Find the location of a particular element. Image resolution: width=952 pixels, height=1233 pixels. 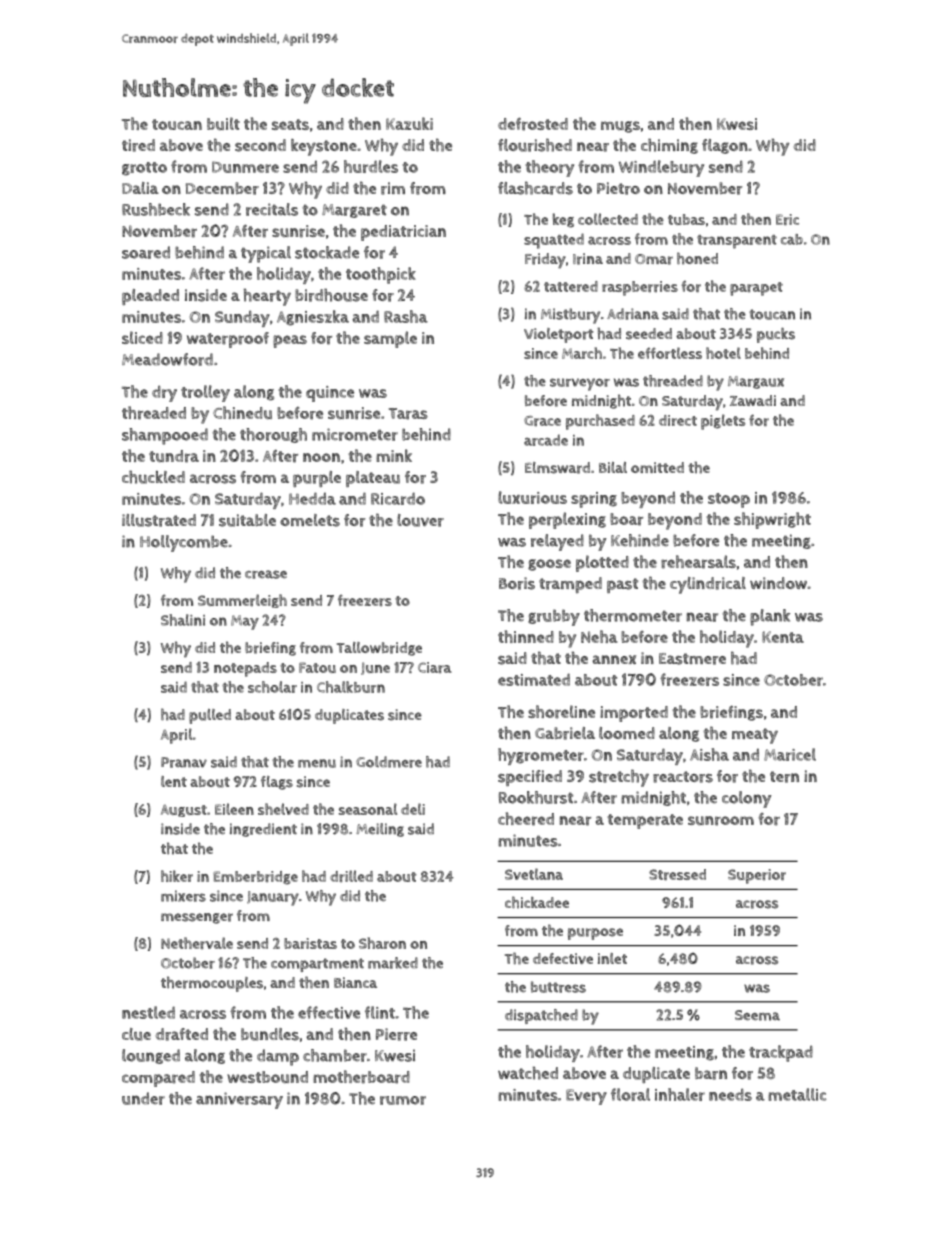

mugs is located at coordinates (620, 127).
